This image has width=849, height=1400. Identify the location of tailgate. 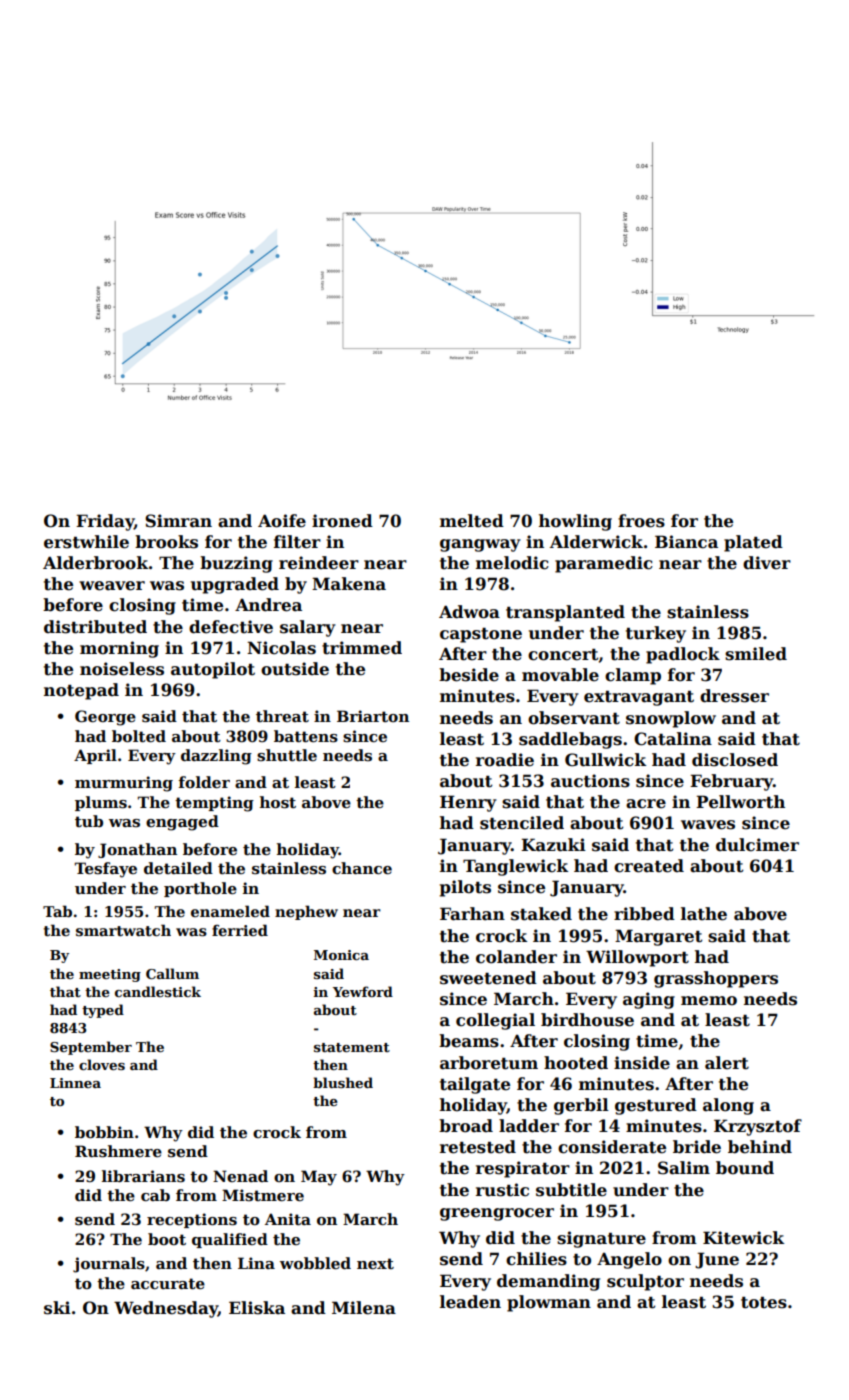
(475, 1085).
